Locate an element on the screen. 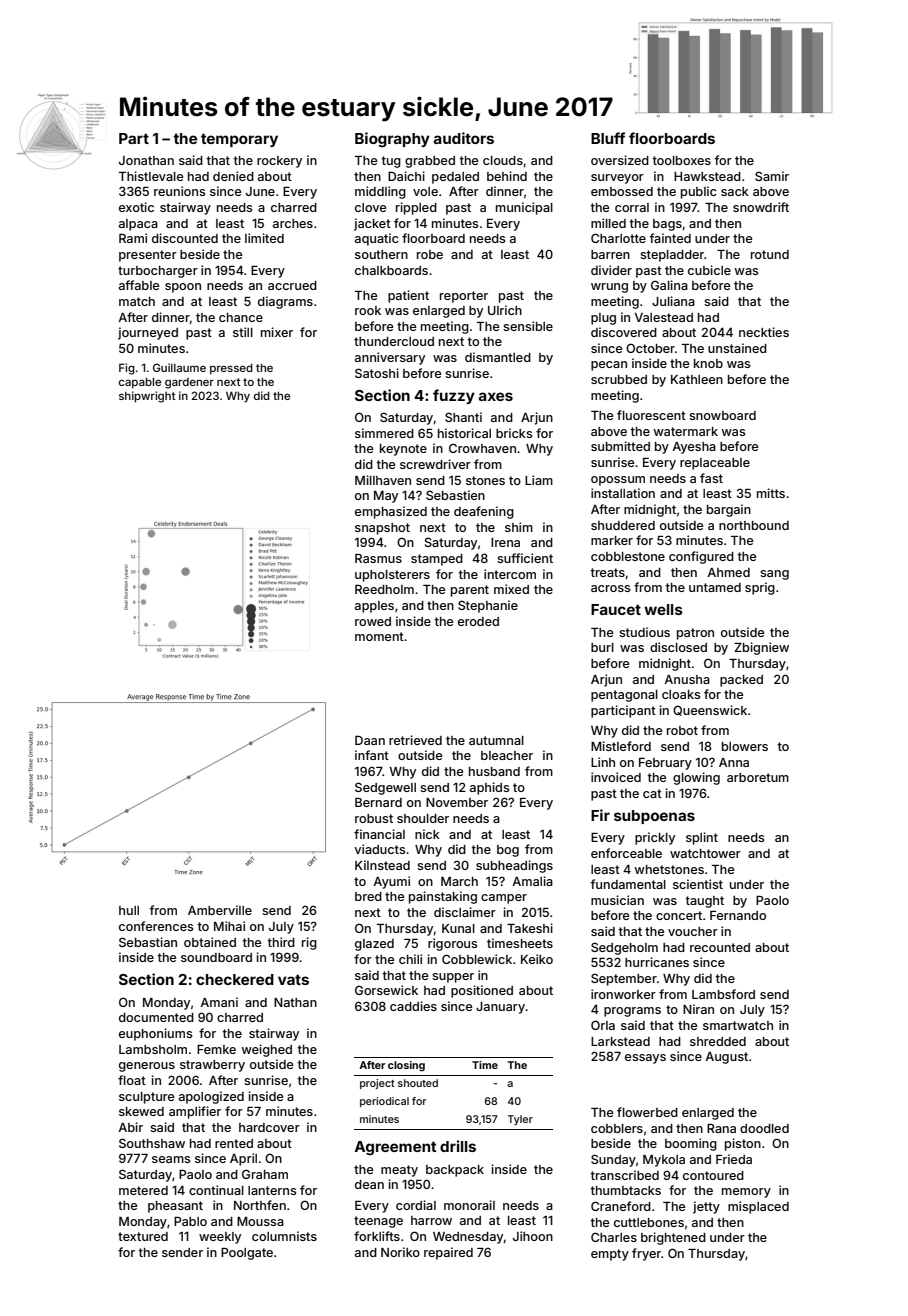 This screenshot has width=908, height=1316. auditors is located at coordinates (464, 138).
